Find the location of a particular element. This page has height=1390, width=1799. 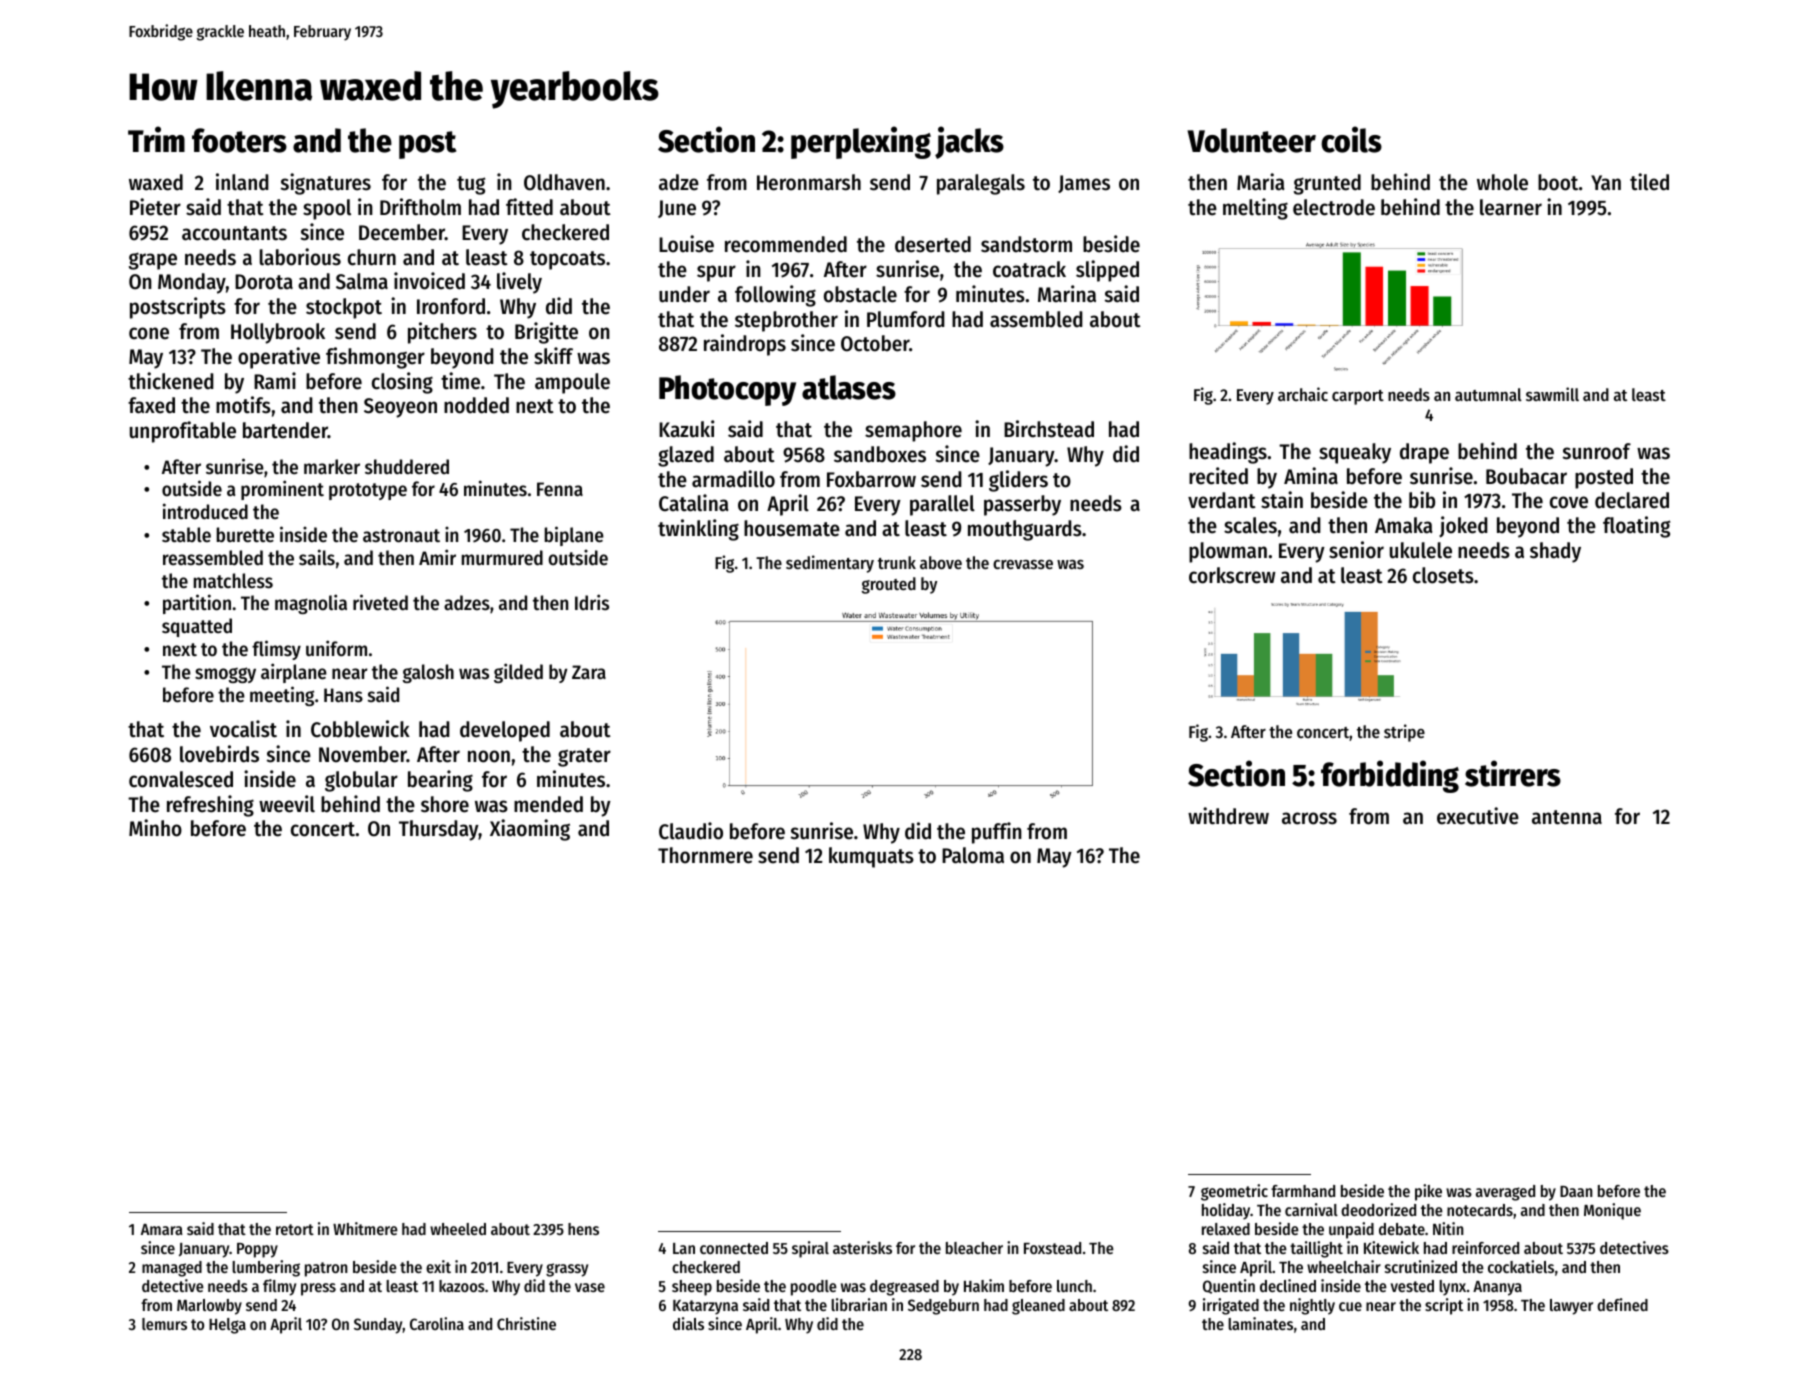

magnolia is located at coordinates (311, 604).
